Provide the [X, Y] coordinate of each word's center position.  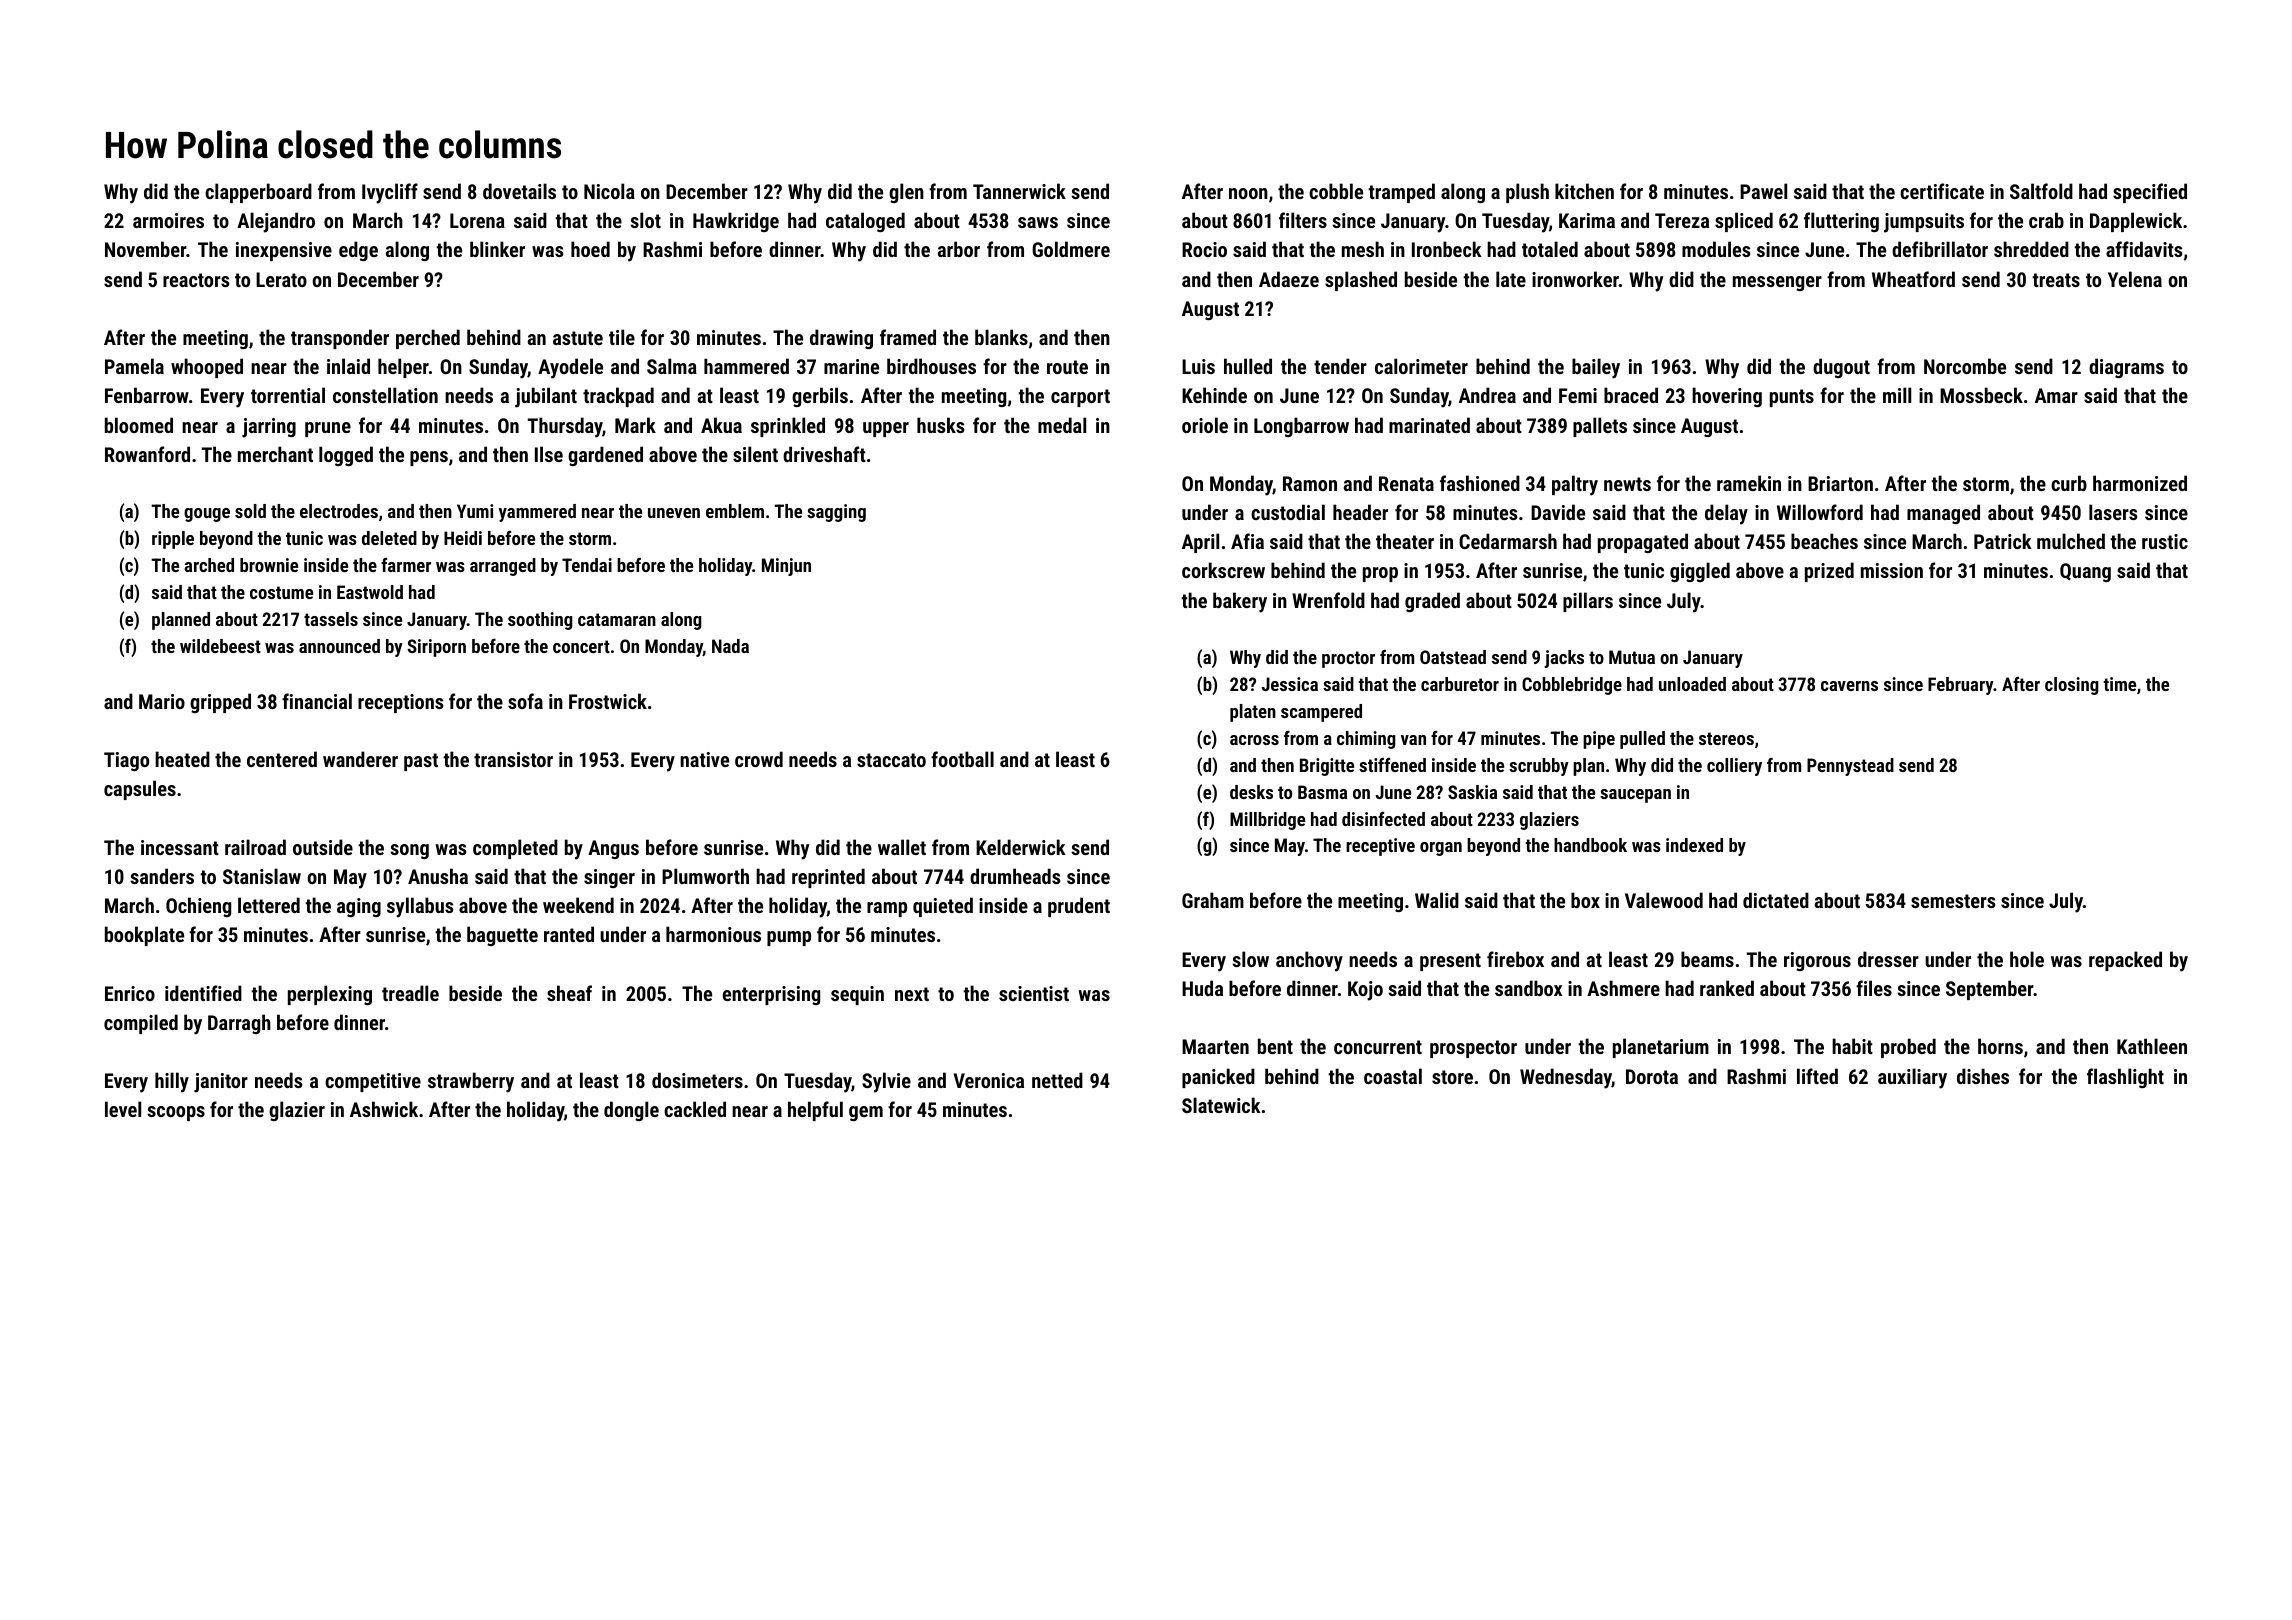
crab [2046, 220]
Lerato [281, 279]
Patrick [2003, 541]
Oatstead [1453, 657]
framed [908, 337]
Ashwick [384, 1109]
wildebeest [220, 646]
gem [866, 1113]
